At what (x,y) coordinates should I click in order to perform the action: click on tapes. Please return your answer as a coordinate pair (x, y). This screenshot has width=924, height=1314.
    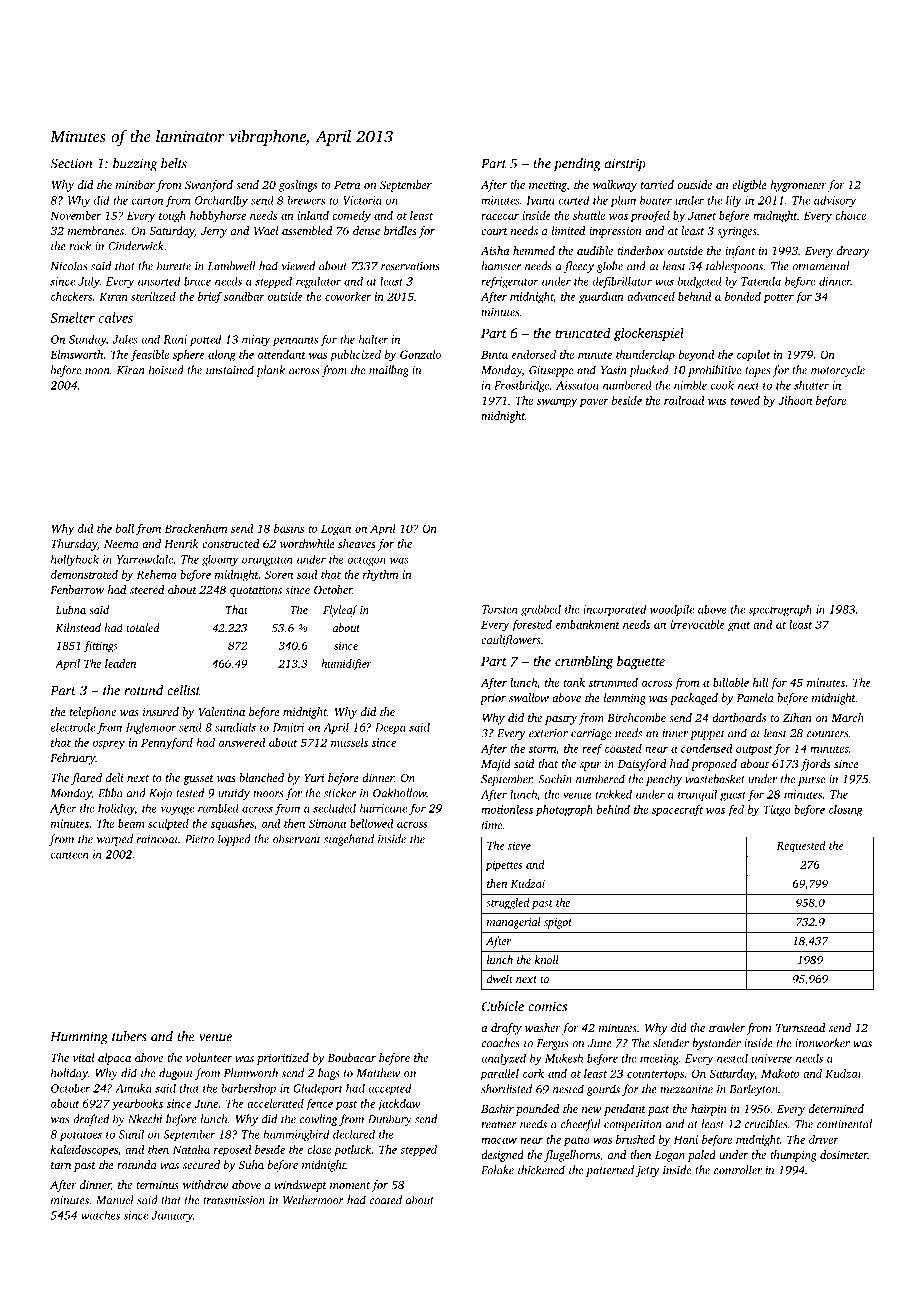
    Looking at the image, I should click on (757, 372).
